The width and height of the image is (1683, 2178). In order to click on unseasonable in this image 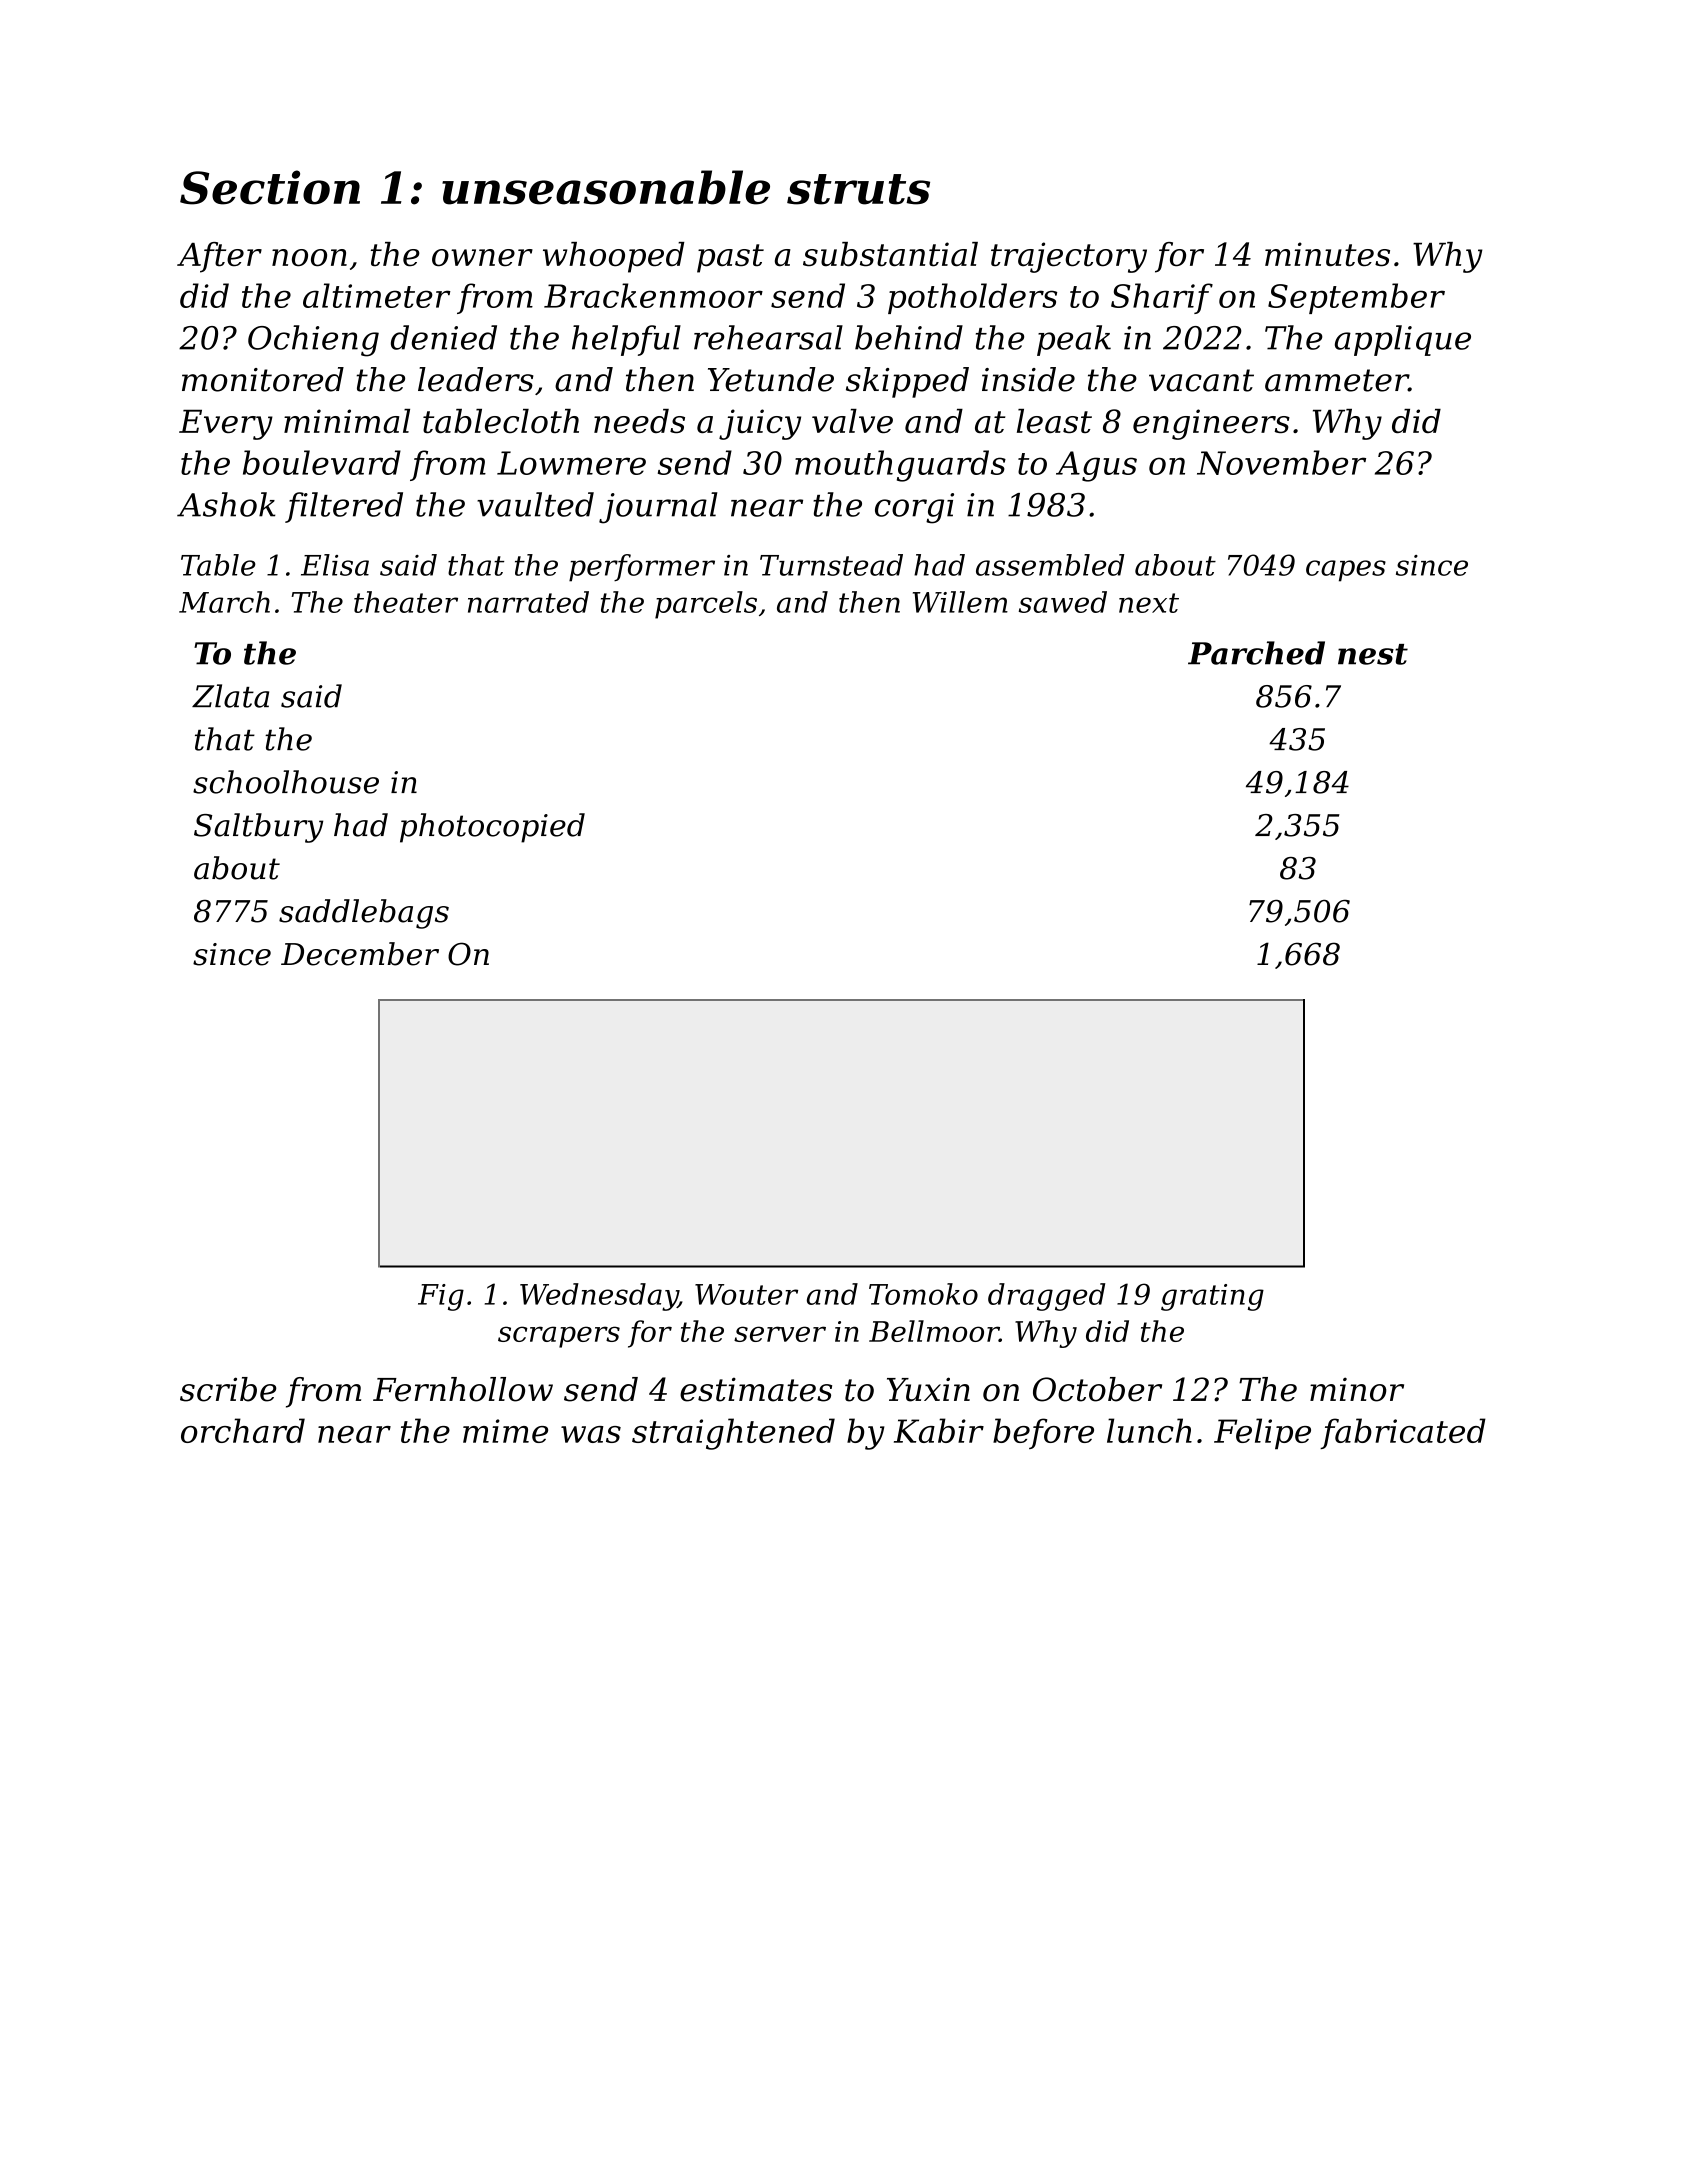, I will do `click(606, 187)`.
